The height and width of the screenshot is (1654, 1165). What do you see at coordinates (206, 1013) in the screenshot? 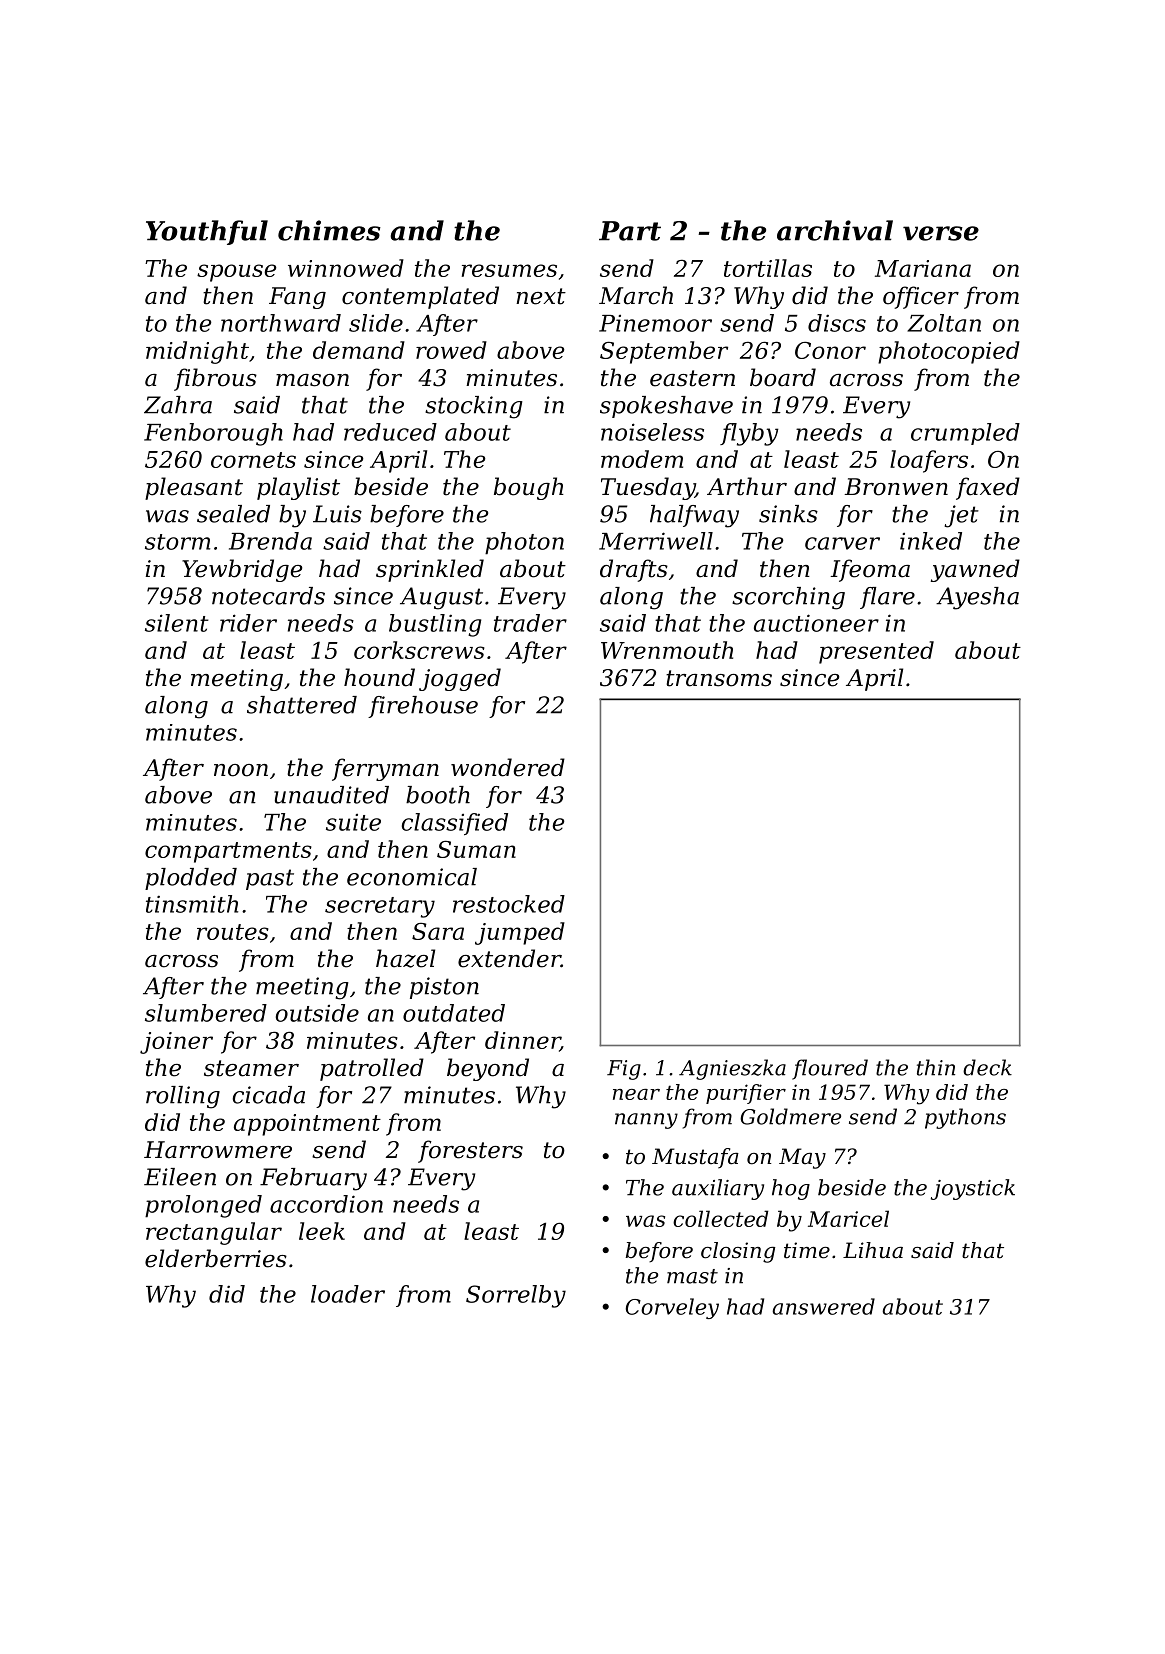
I see `slumbered` at bounding box center [206, 1013].
